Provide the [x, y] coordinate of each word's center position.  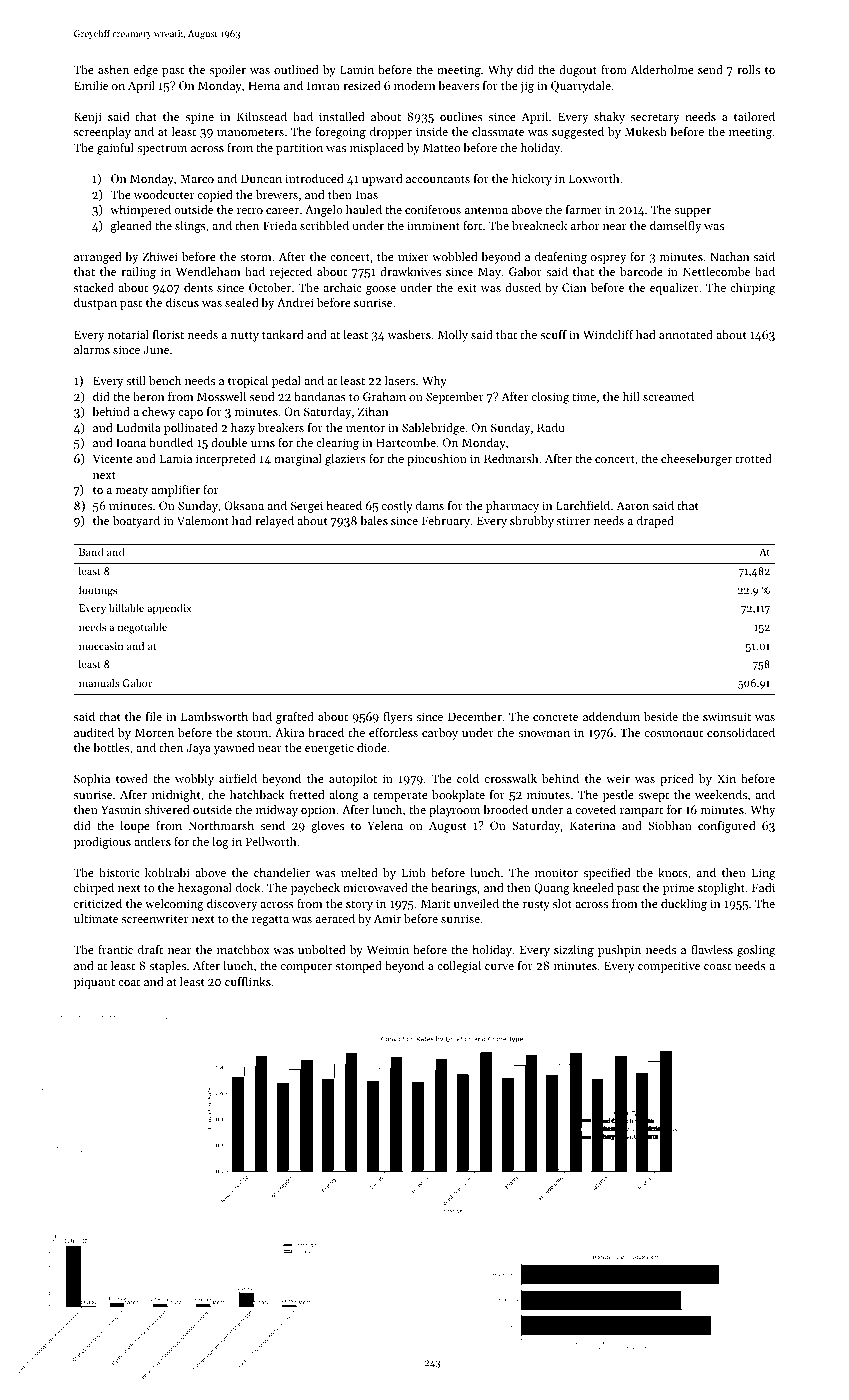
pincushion [437, 460]
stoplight [721, 889]
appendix [169, 609]
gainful [115, 149]
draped [655, 522]
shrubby [532, 522]
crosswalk [511, 778]
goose [381, 290]
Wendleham [208, 271]
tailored [754, 116]
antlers [152, 841]
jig [527, 87]
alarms [92, 349]
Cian [574, 287]
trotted [753, 458]
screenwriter [155, 918]
